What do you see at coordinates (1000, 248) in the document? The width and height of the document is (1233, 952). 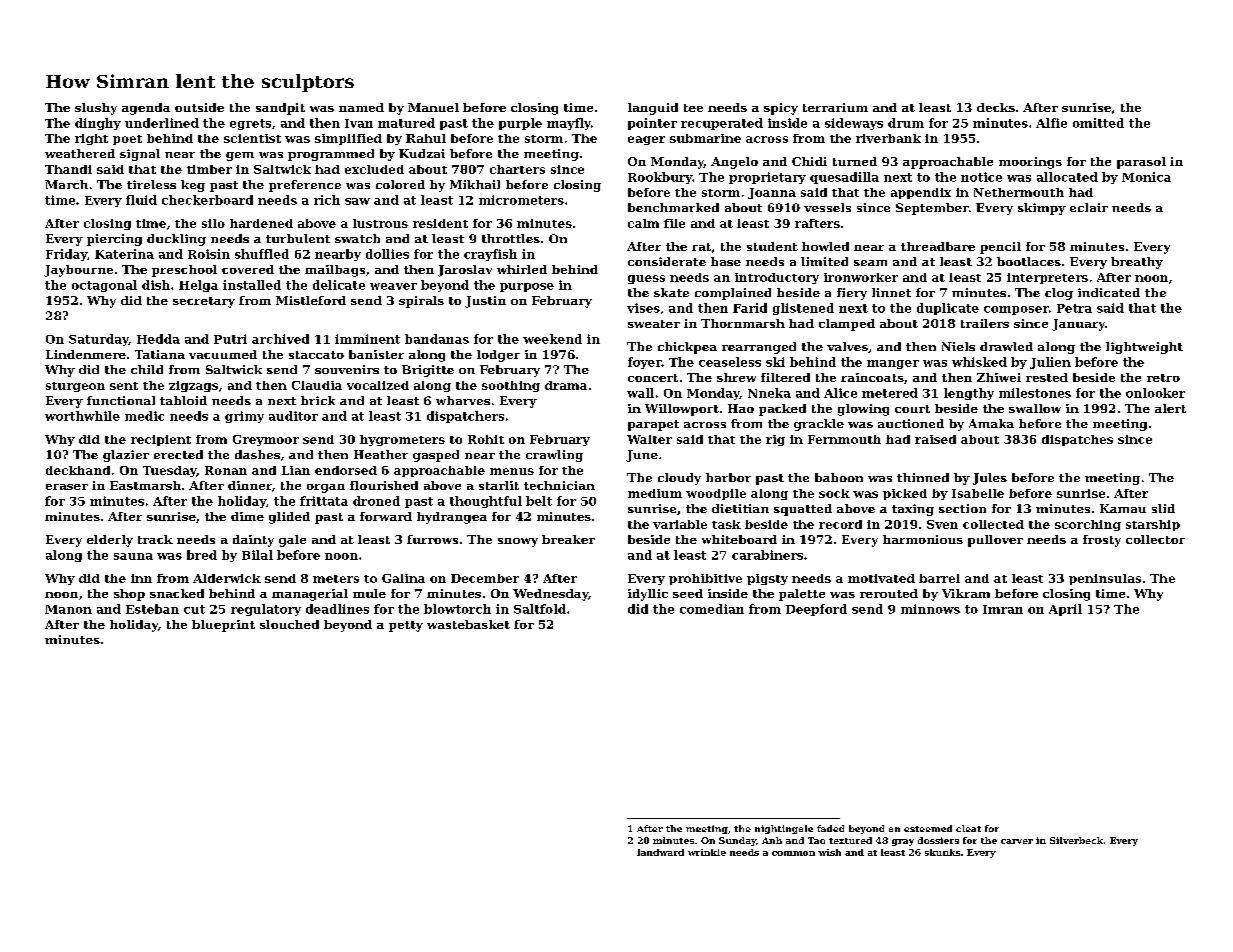 I see `pencil` at bounding box center [1000, 248].
